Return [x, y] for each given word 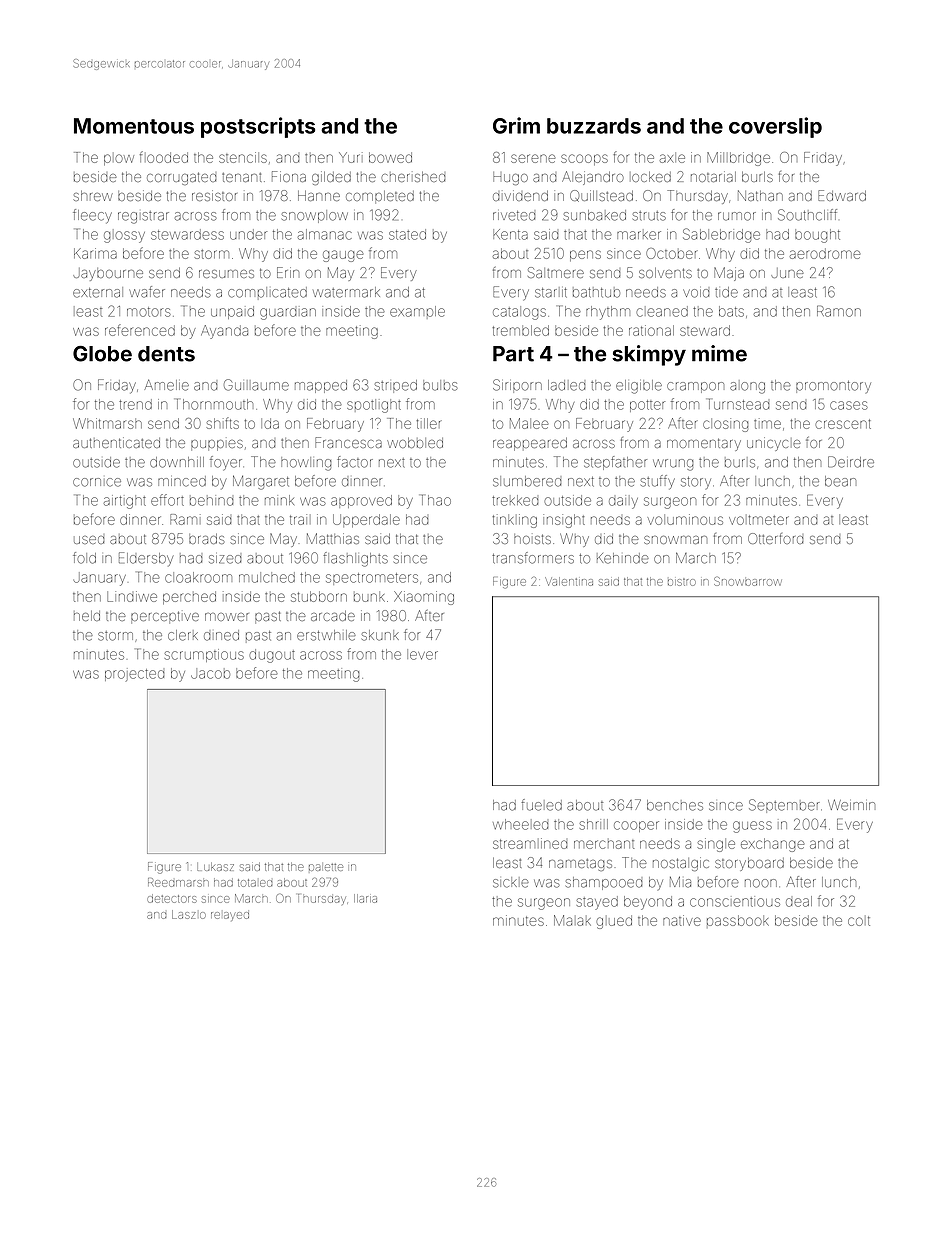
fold [84, 558]
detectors [172, 898]
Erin [288, 272]
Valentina [569, 581]
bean [840, 481]
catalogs [519, 313]
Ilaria [365, 898]
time [767, 424]
